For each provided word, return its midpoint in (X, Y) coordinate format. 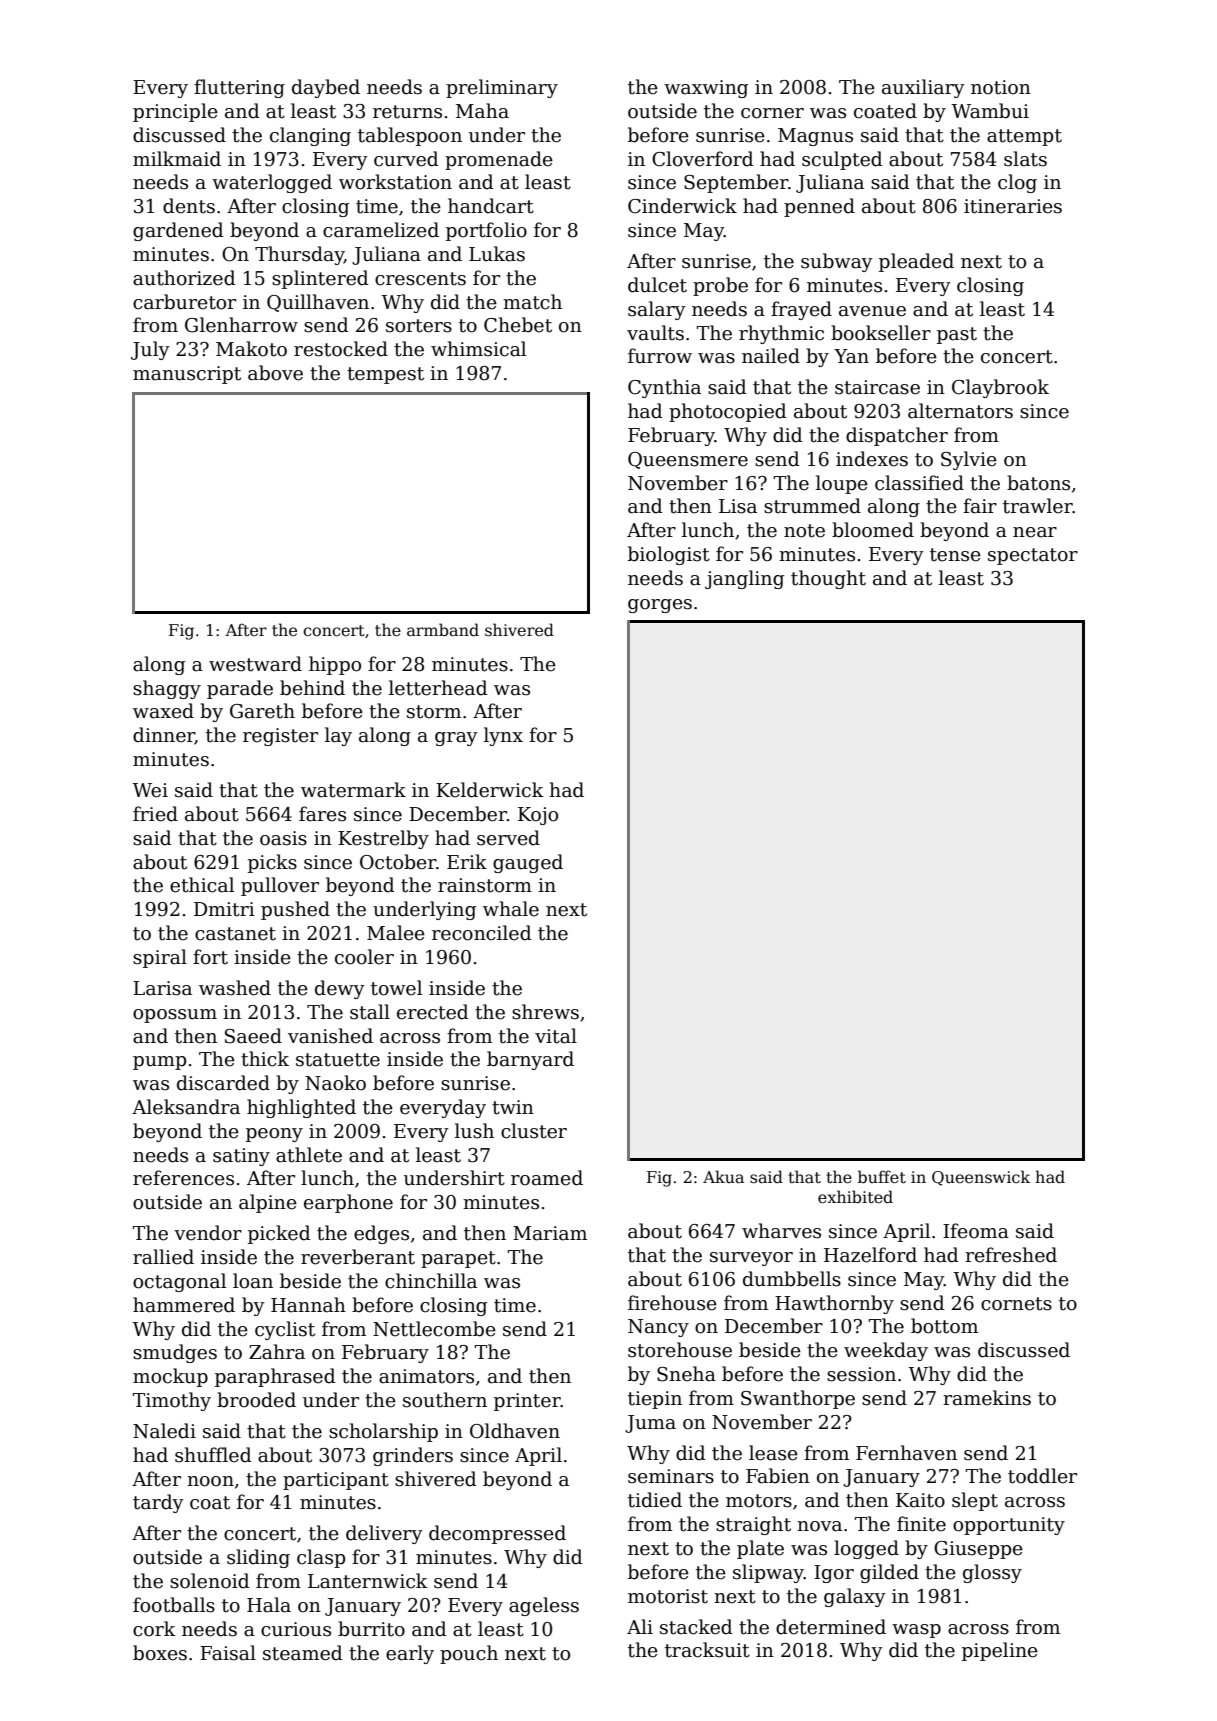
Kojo (538, 816)
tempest (385, 375)
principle (175, 112)
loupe (842, 484)
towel (396, 988)
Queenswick (981, 1178)
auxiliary (923, 88)
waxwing (706, 89)
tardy (158, 1503)
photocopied (728, 412)
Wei (150, 790)
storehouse (680, 1350)
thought (828, 579)
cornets (1016, 1304)
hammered (184, 1305)
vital (556, 1036)
